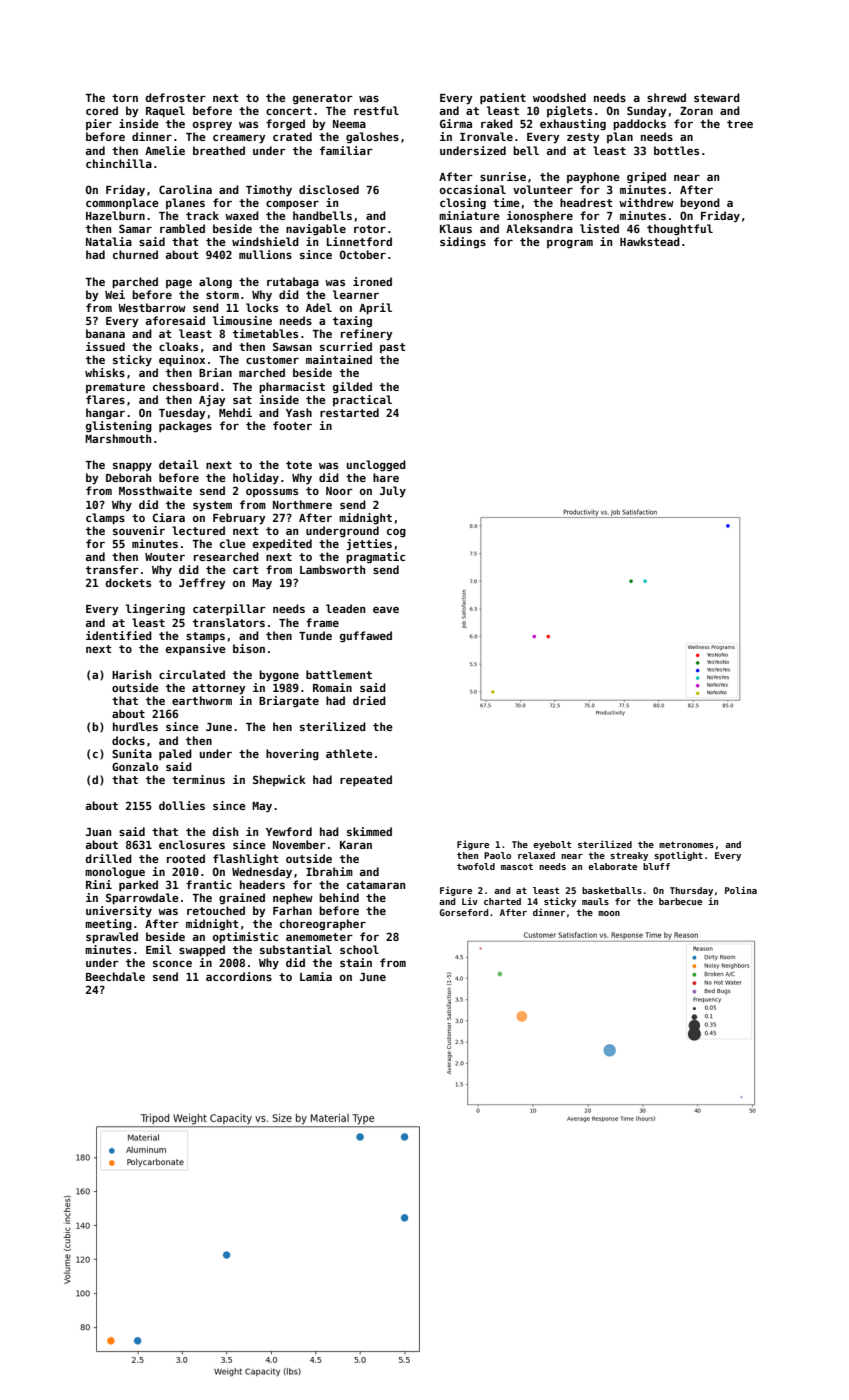  What do you see at coordinates (680, 230) in the image?
I see `thoughtful` at bounding box center [680, 230].
